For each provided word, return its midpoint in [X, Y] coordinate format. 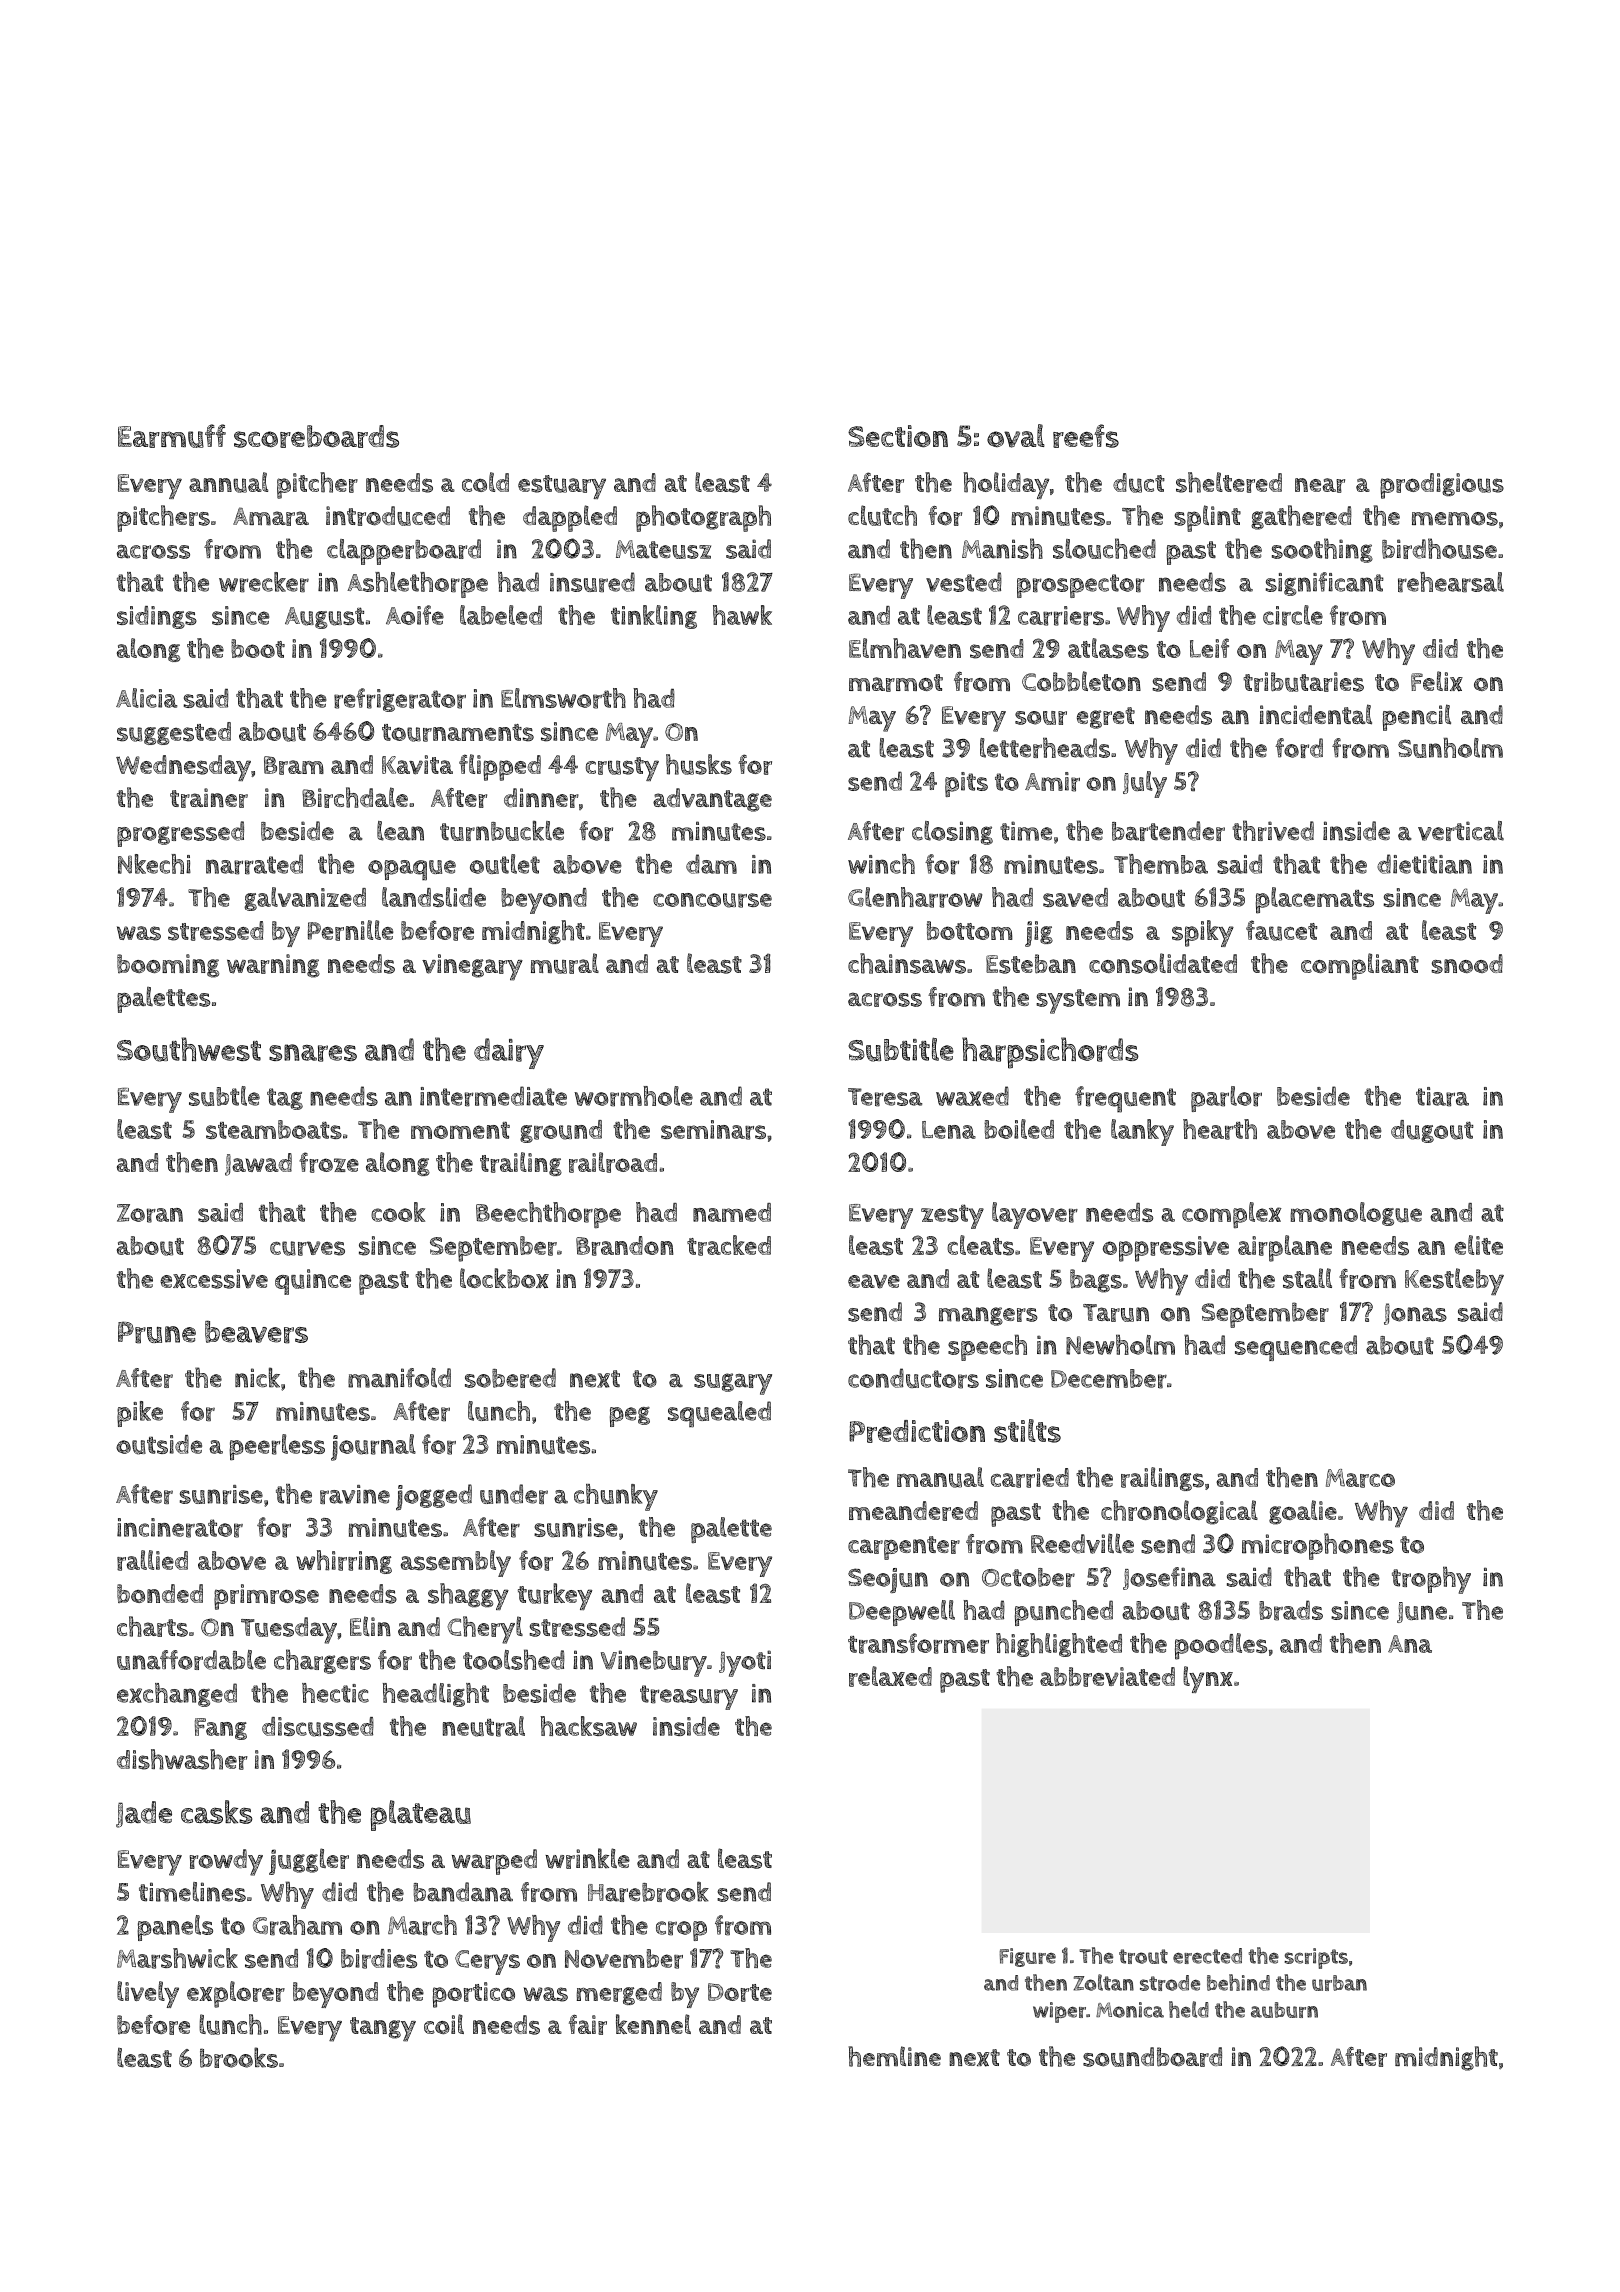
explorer [236, 1994]
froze [329, 1162]
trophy [1431, 1580]
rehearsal [1451, 582]
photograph [703, 518]
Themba [1161, 864]
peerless [277, 1447]
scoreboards [316, 436]
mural [565, 963]
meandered [913, 1511]
